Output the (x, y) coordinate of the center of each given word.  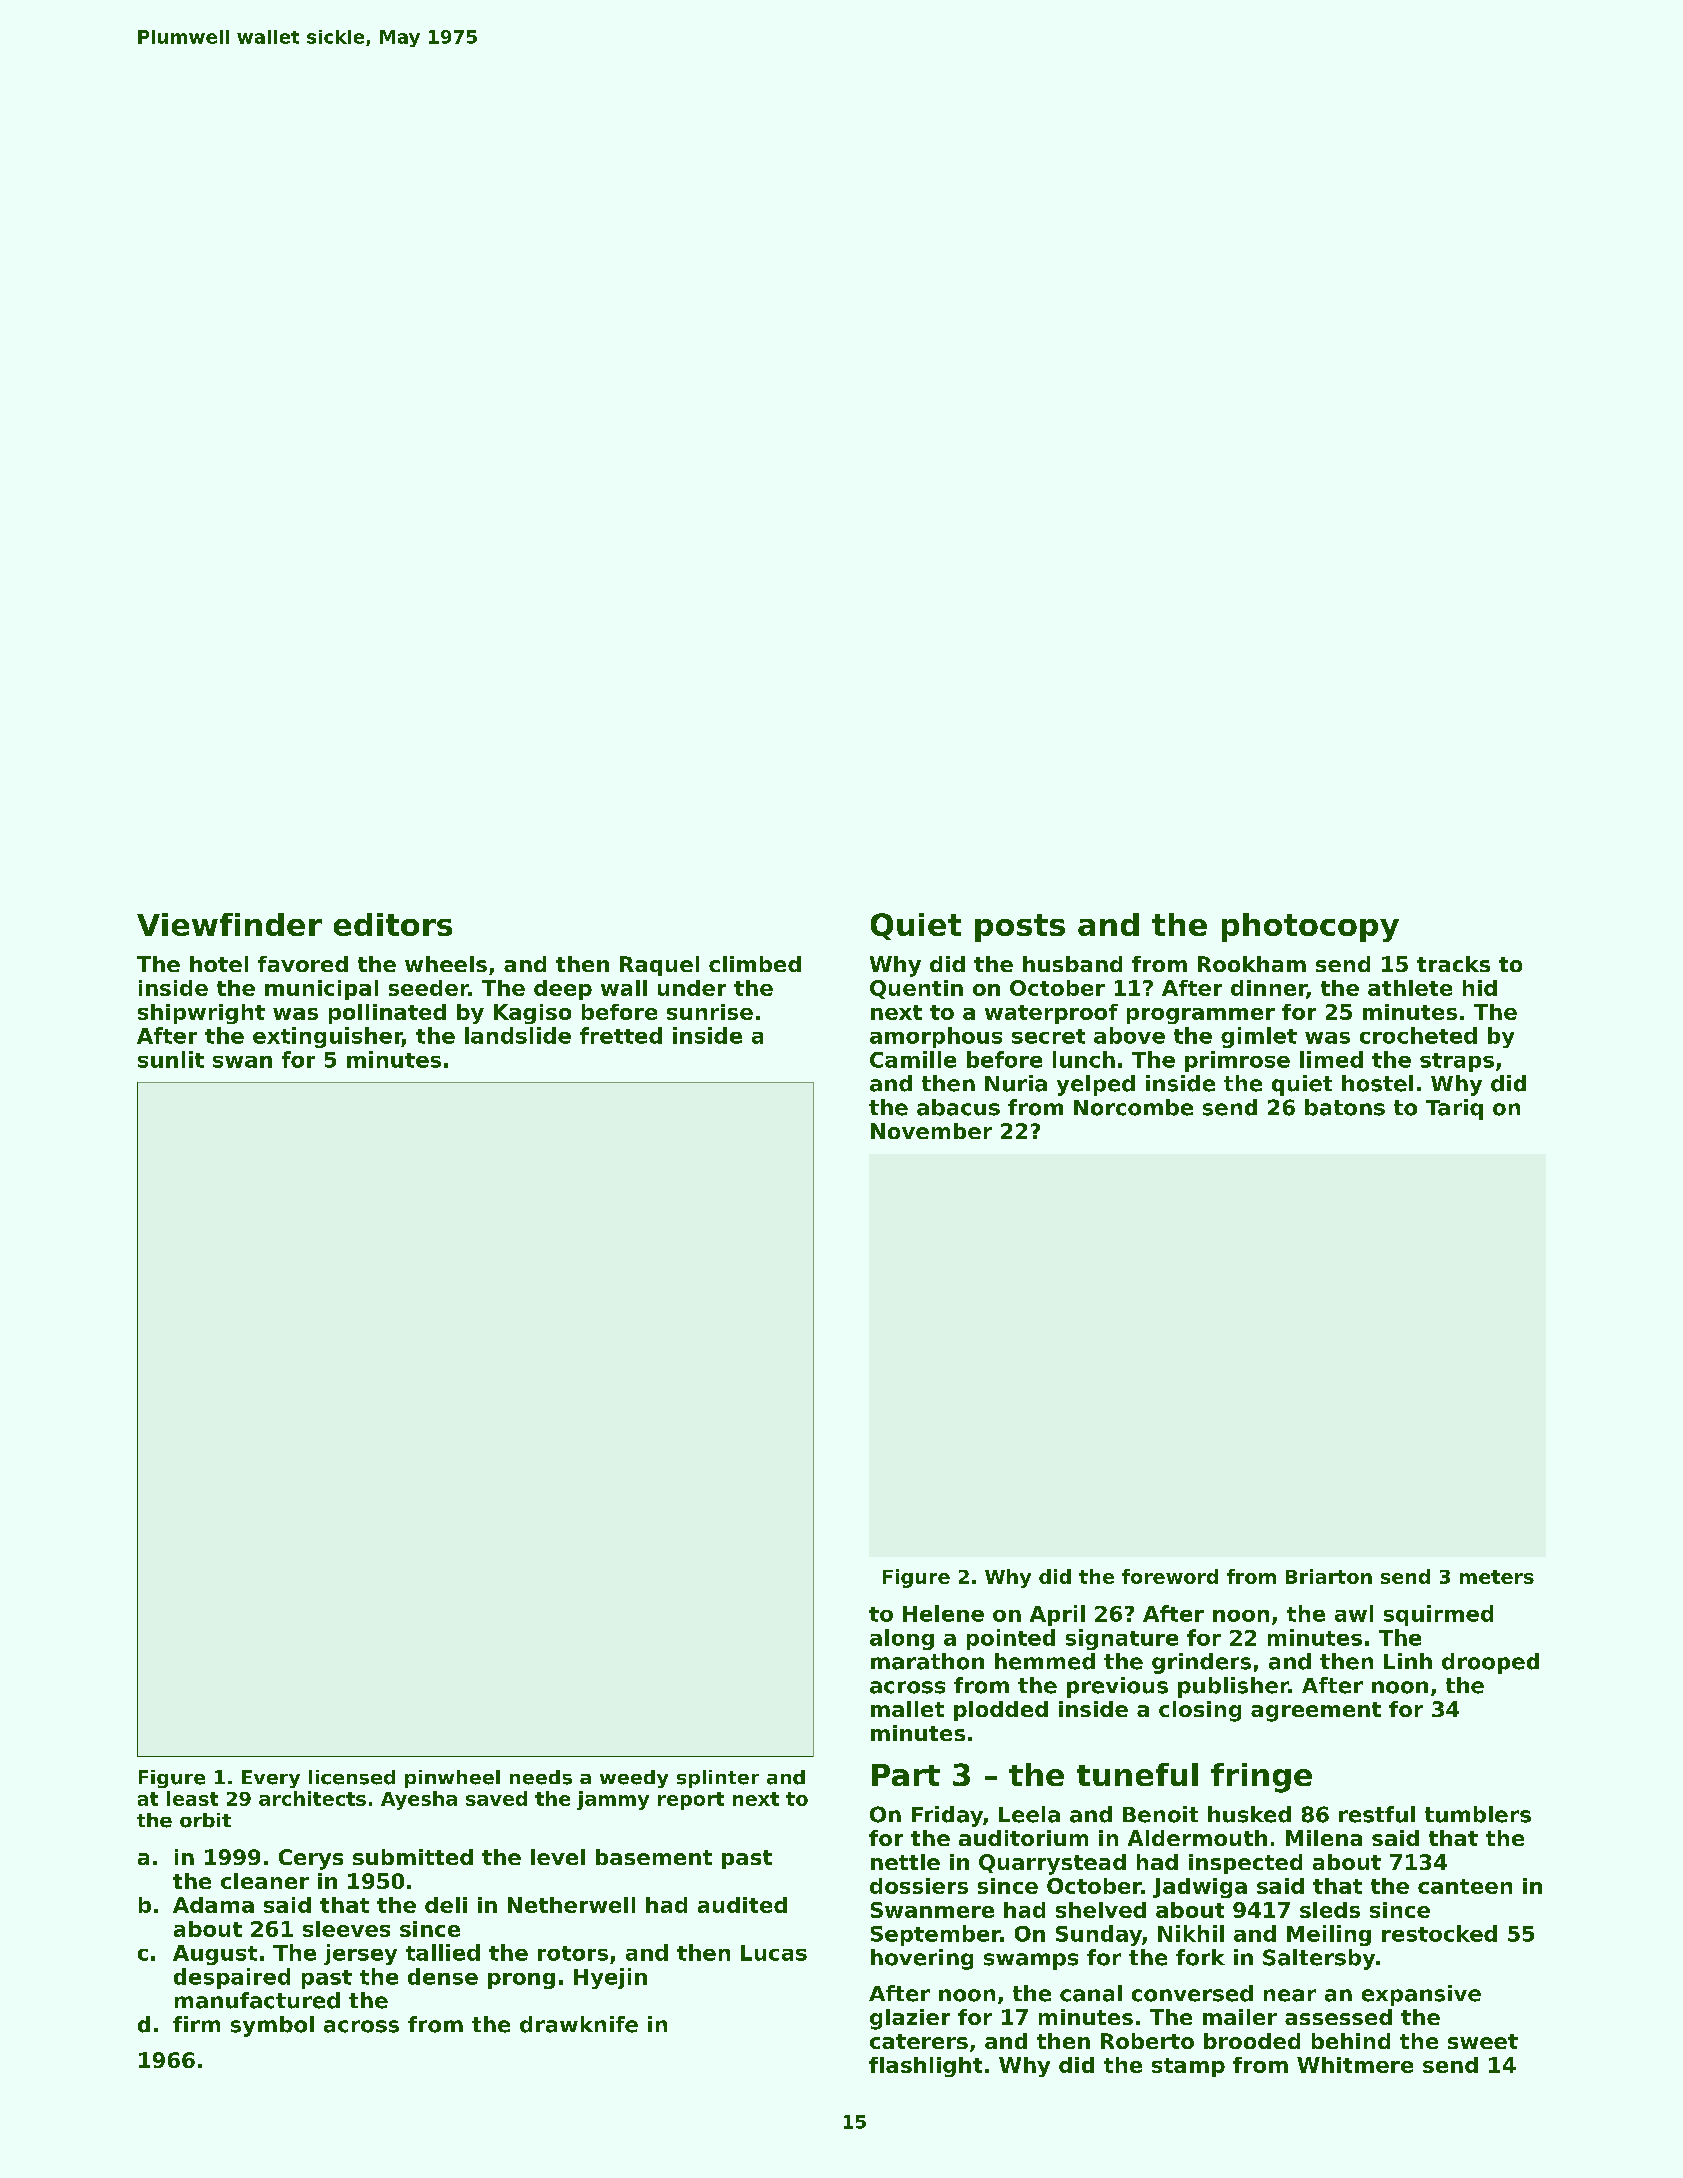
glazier (910, 2019)
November (931, 1131)
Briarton (1329, 1576)
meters (1497, 1577)
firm (196, 2024)
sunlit (171, 1059)
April (1057, 1615)
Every (271, 1779)
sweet (1483, 2041)
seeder (429, 988)
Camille (913, 1059)
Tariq (1454, 1109)
